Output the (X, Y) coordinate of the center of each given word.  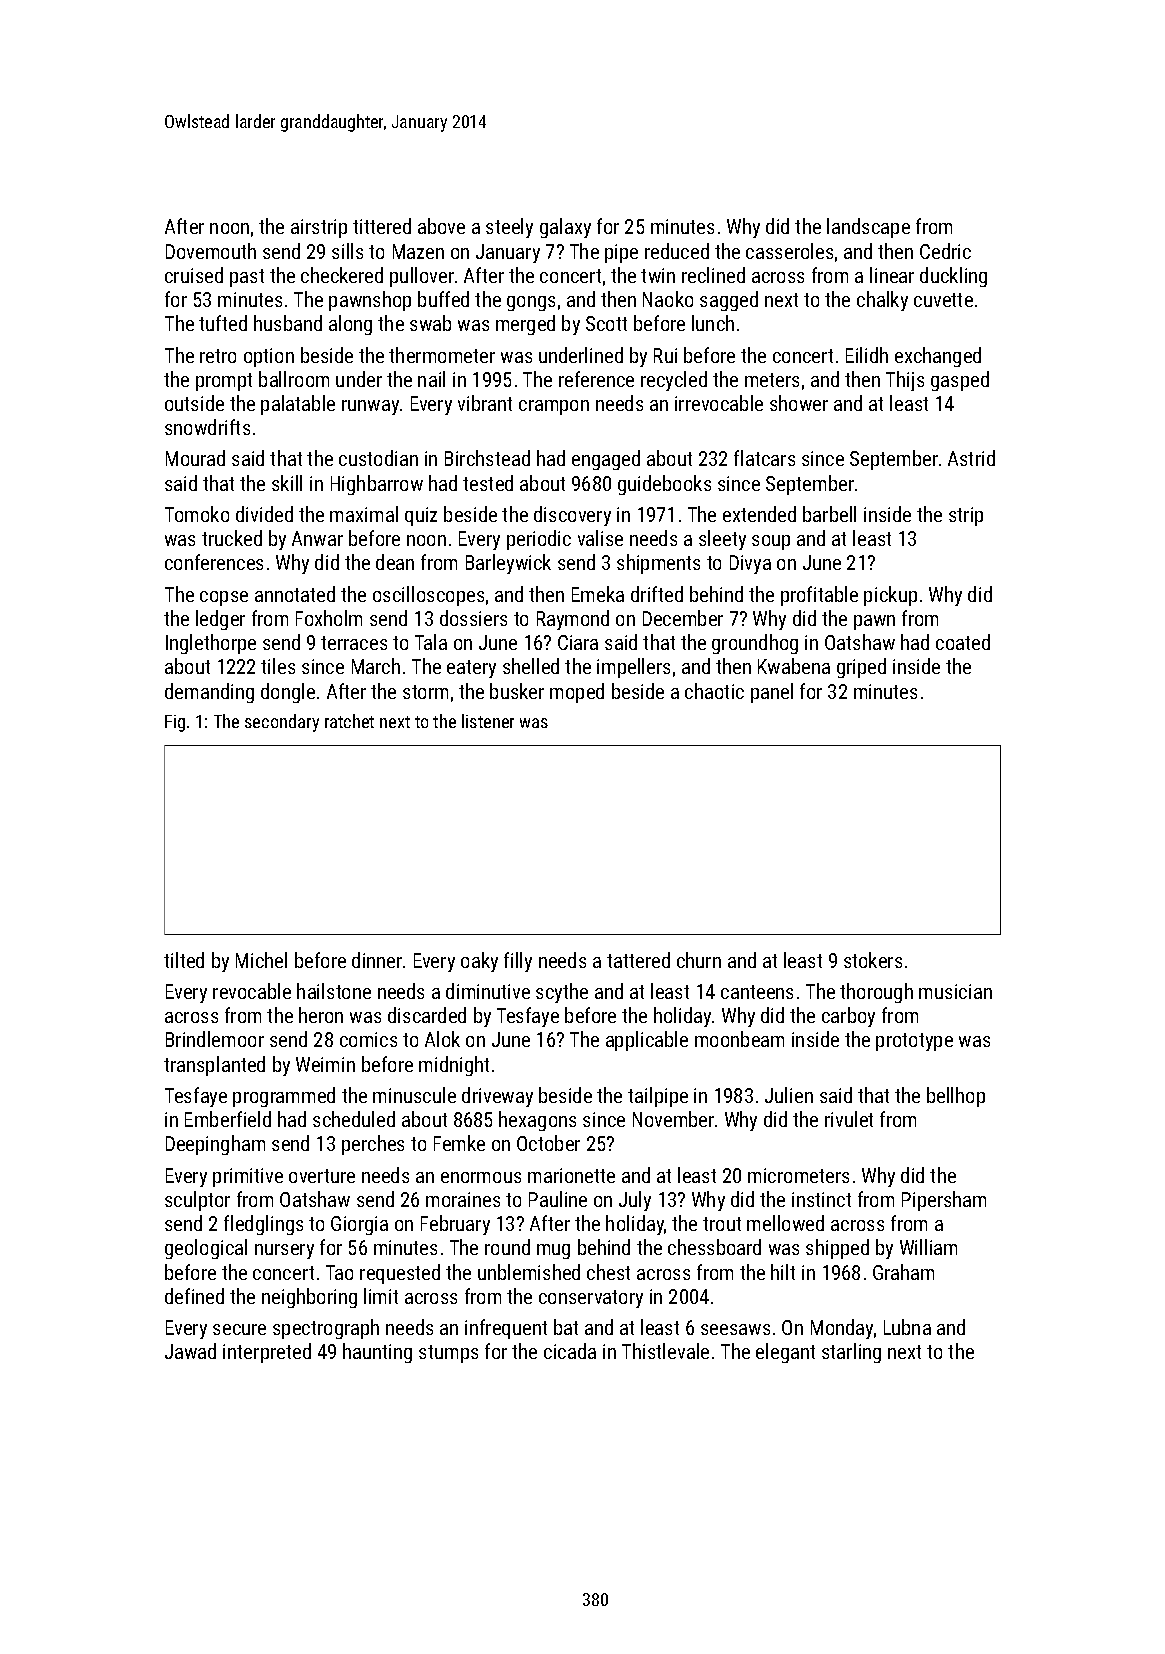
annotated (295, 594)
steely (509, 228)
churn (699, 960)
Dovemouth (211, 251)
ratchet (349, 721)
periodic (539, 540)
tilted (184, 960)
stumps (448, 1354)
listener (488, 721)
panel (772, 693)
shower (799, 403)
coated (963, 642)
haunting (377, 1353)
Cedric (945, 251)
